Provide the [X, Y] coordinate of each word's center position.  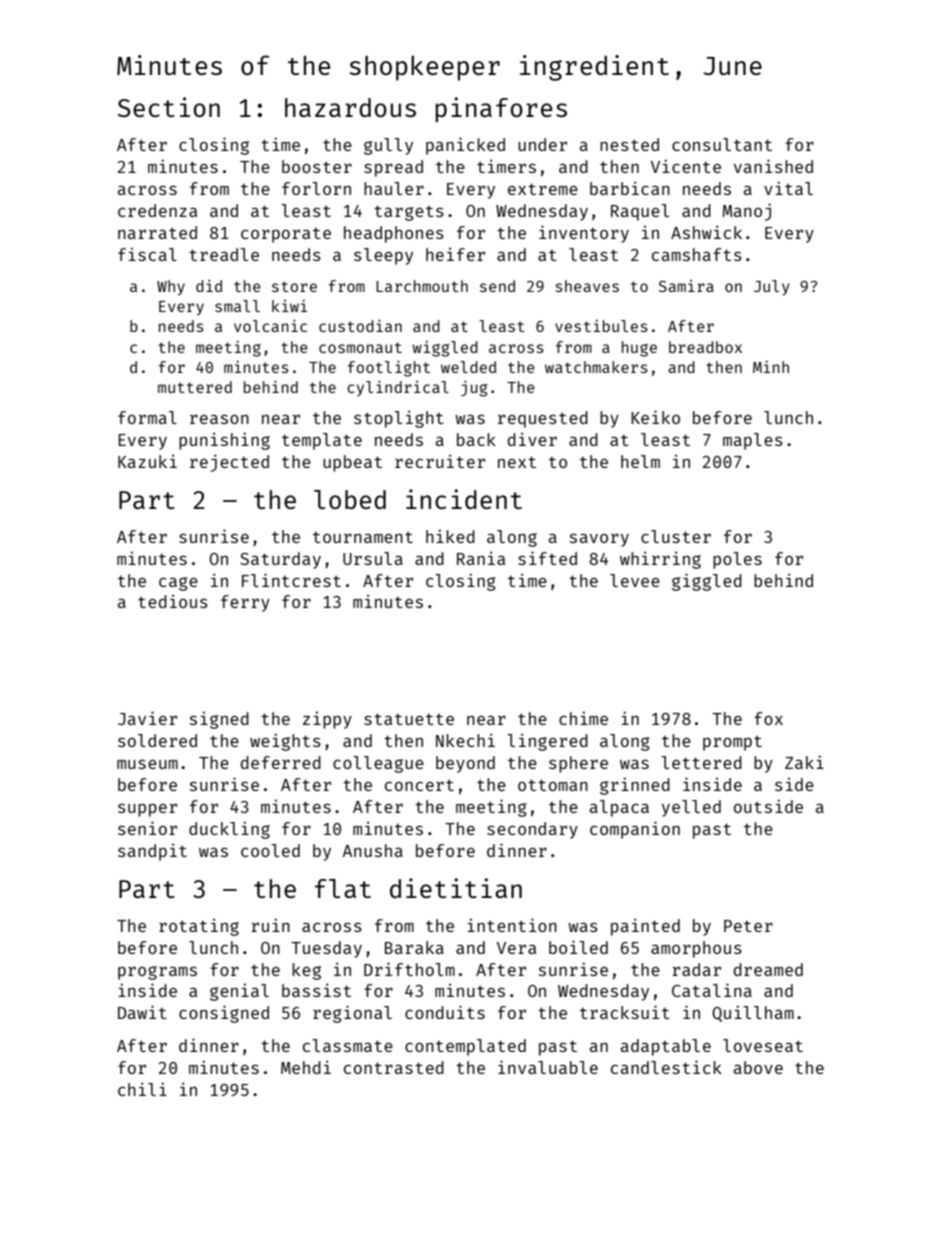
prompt [732, 743]
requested [543, 419]
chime [583, 718]
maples [753, 441]
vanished [773, 166]
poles [737, 560]
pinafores [501, 110]
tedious [173, 601]
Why [171, 288]
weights [285, 742]
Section [169, 107]
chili [142, 1089]
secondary [532, 830]
